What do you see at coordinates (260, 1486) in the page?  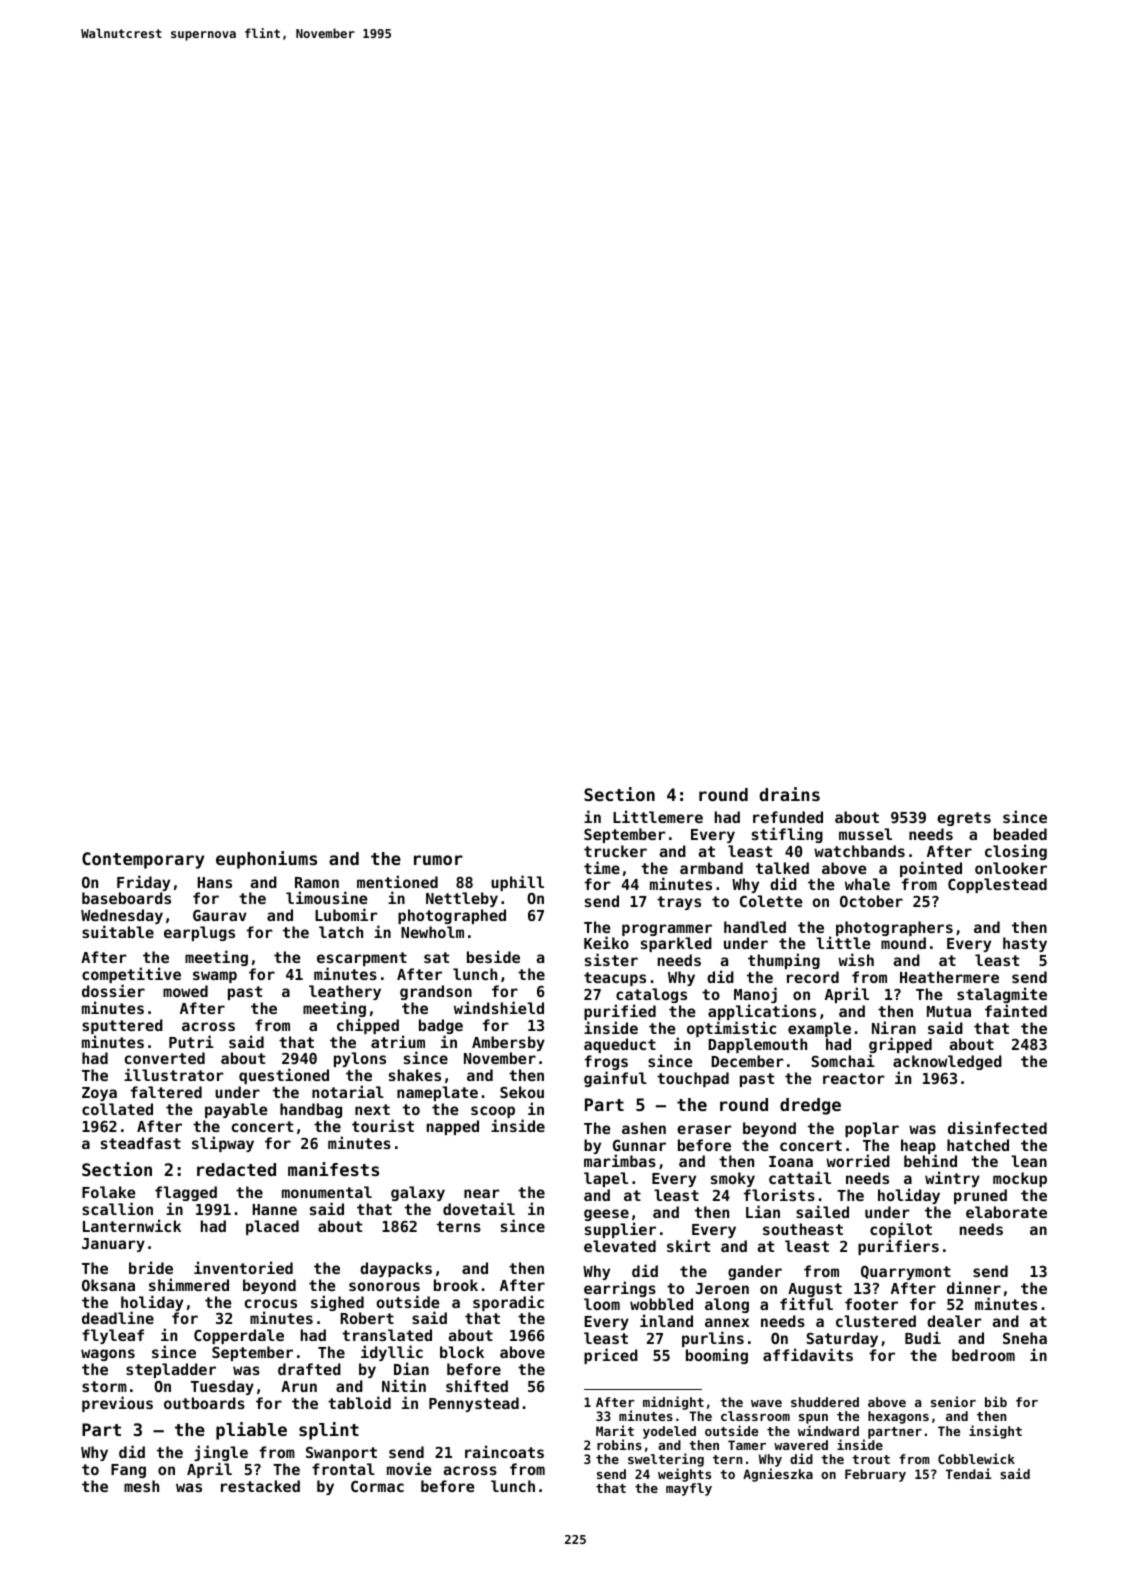 I see `restacked` at bounding box center [260, 1486].
